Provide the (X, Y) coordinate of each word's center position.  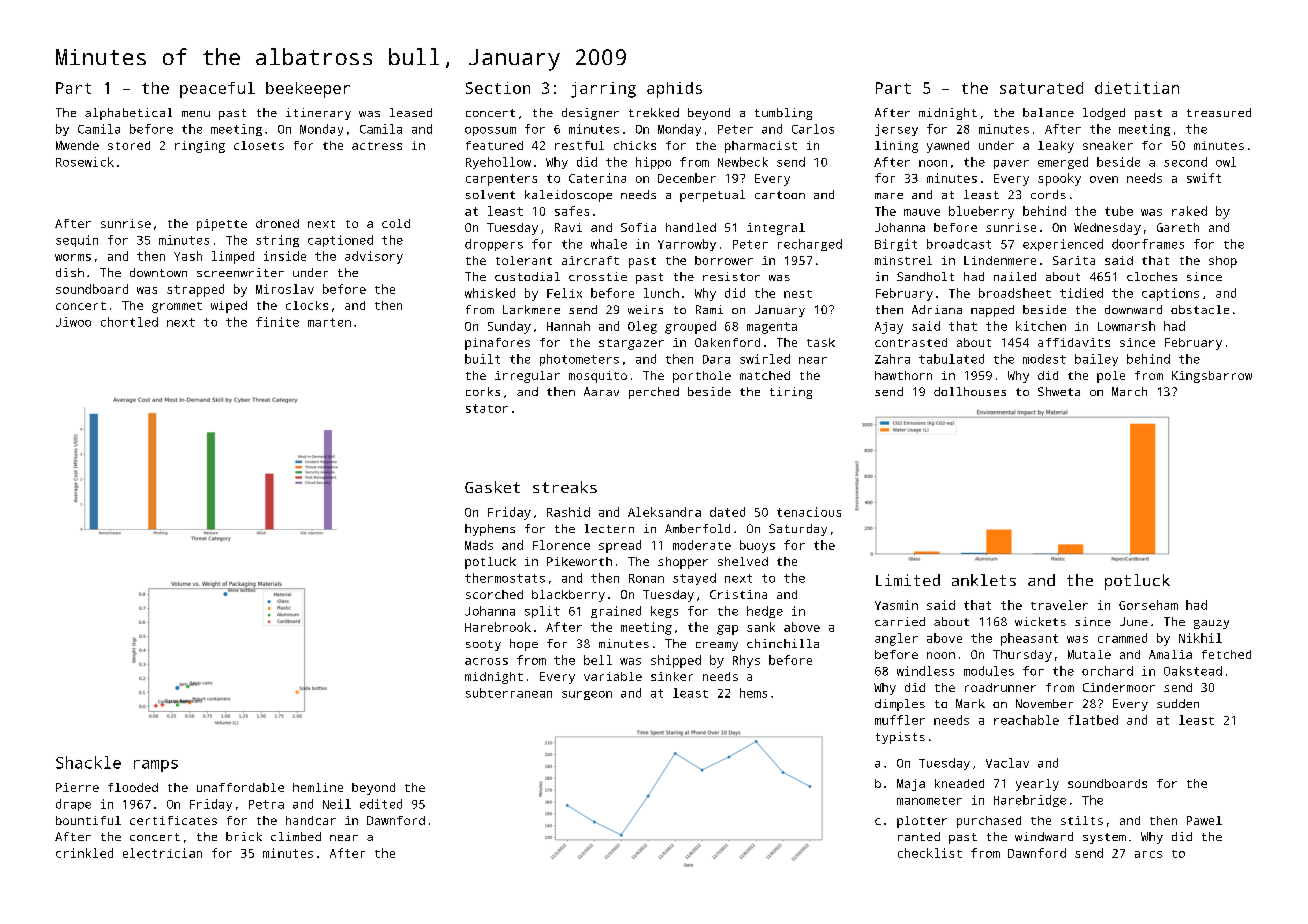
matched (765, 375)
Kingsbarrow (1212, 377)
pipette (222, 225)
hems (753, 693)
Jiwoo (73, 322)
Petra (266, 804)
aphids (674, 90)
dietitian (1137, 88)
